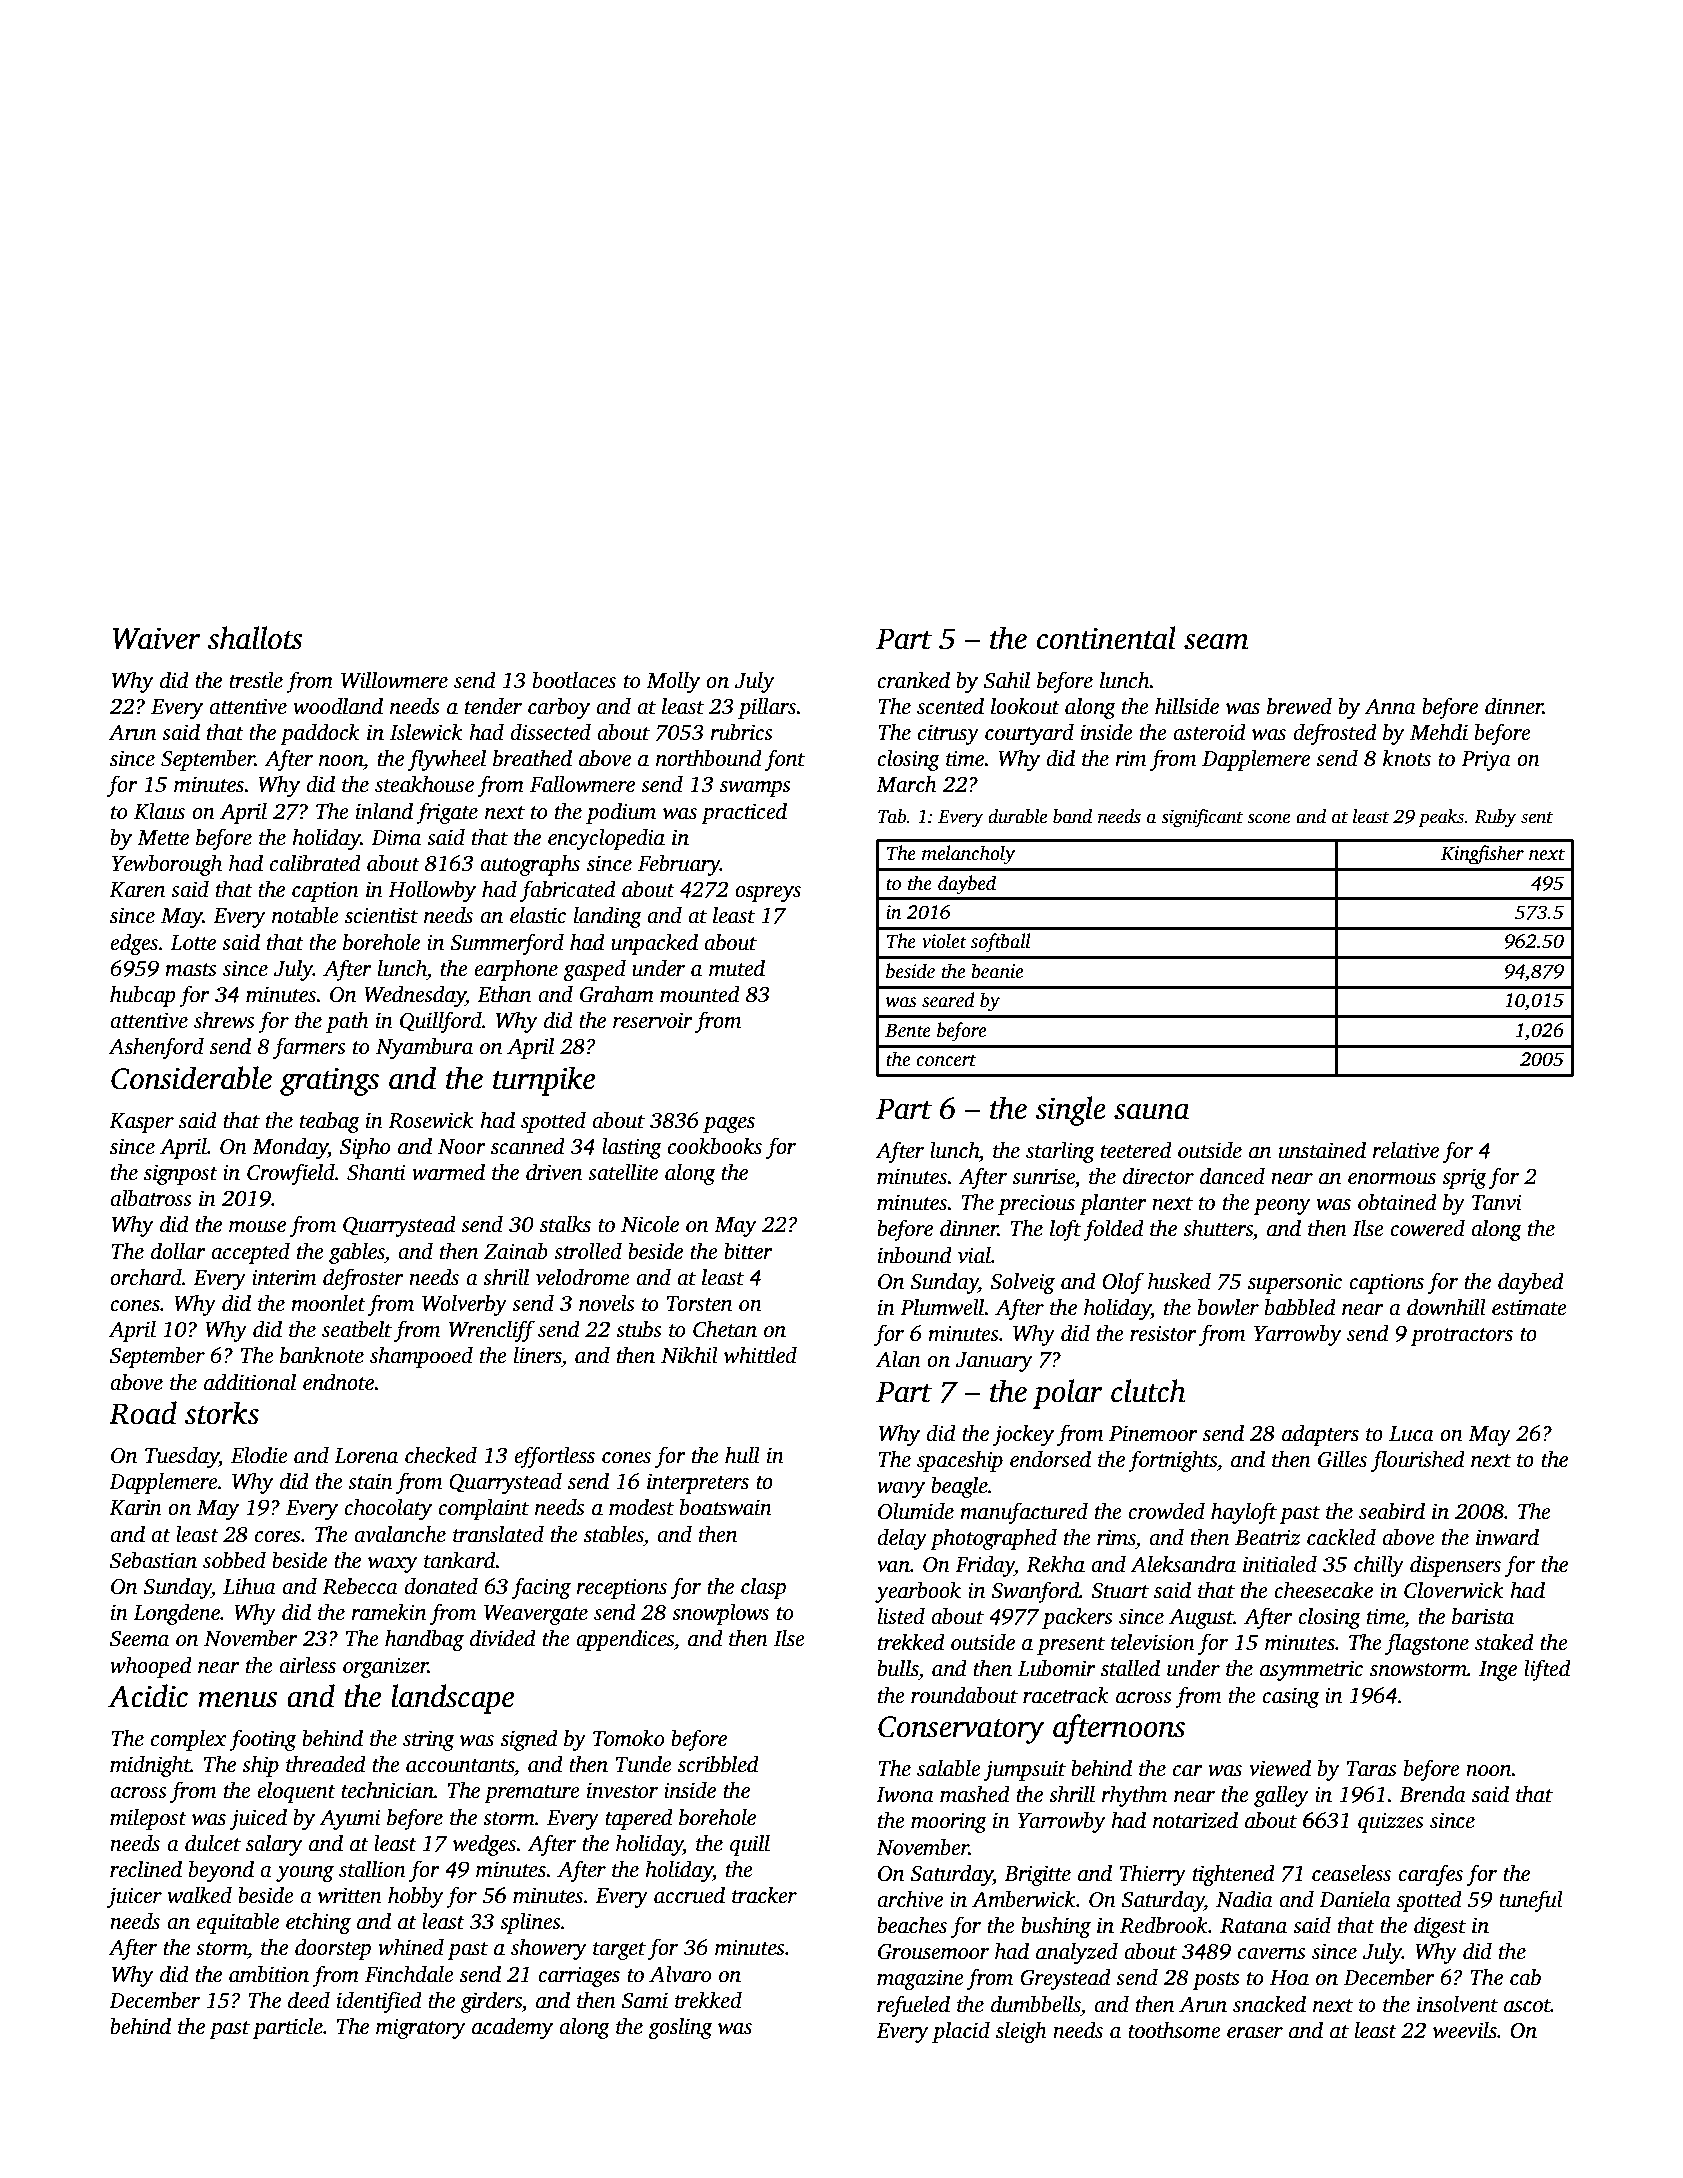  I want to click on interim, so click(284, 1277).
